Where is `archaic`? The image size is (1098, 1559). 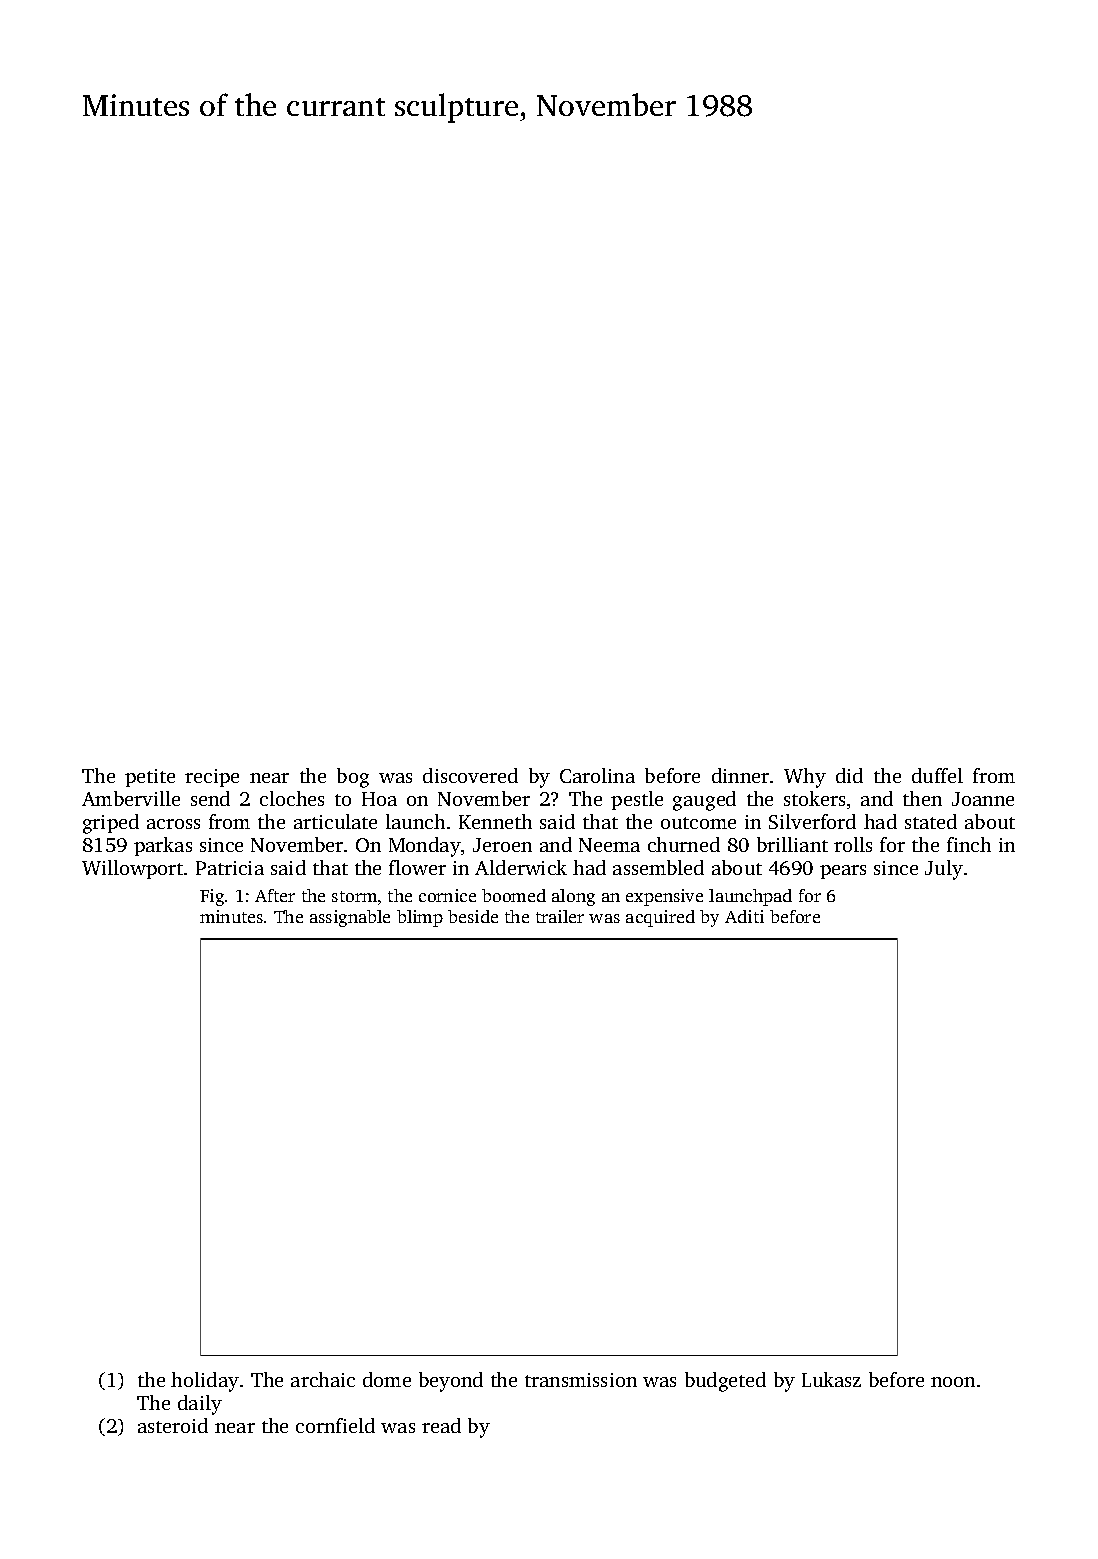
archaic is located at coordinates (323, 1379).
